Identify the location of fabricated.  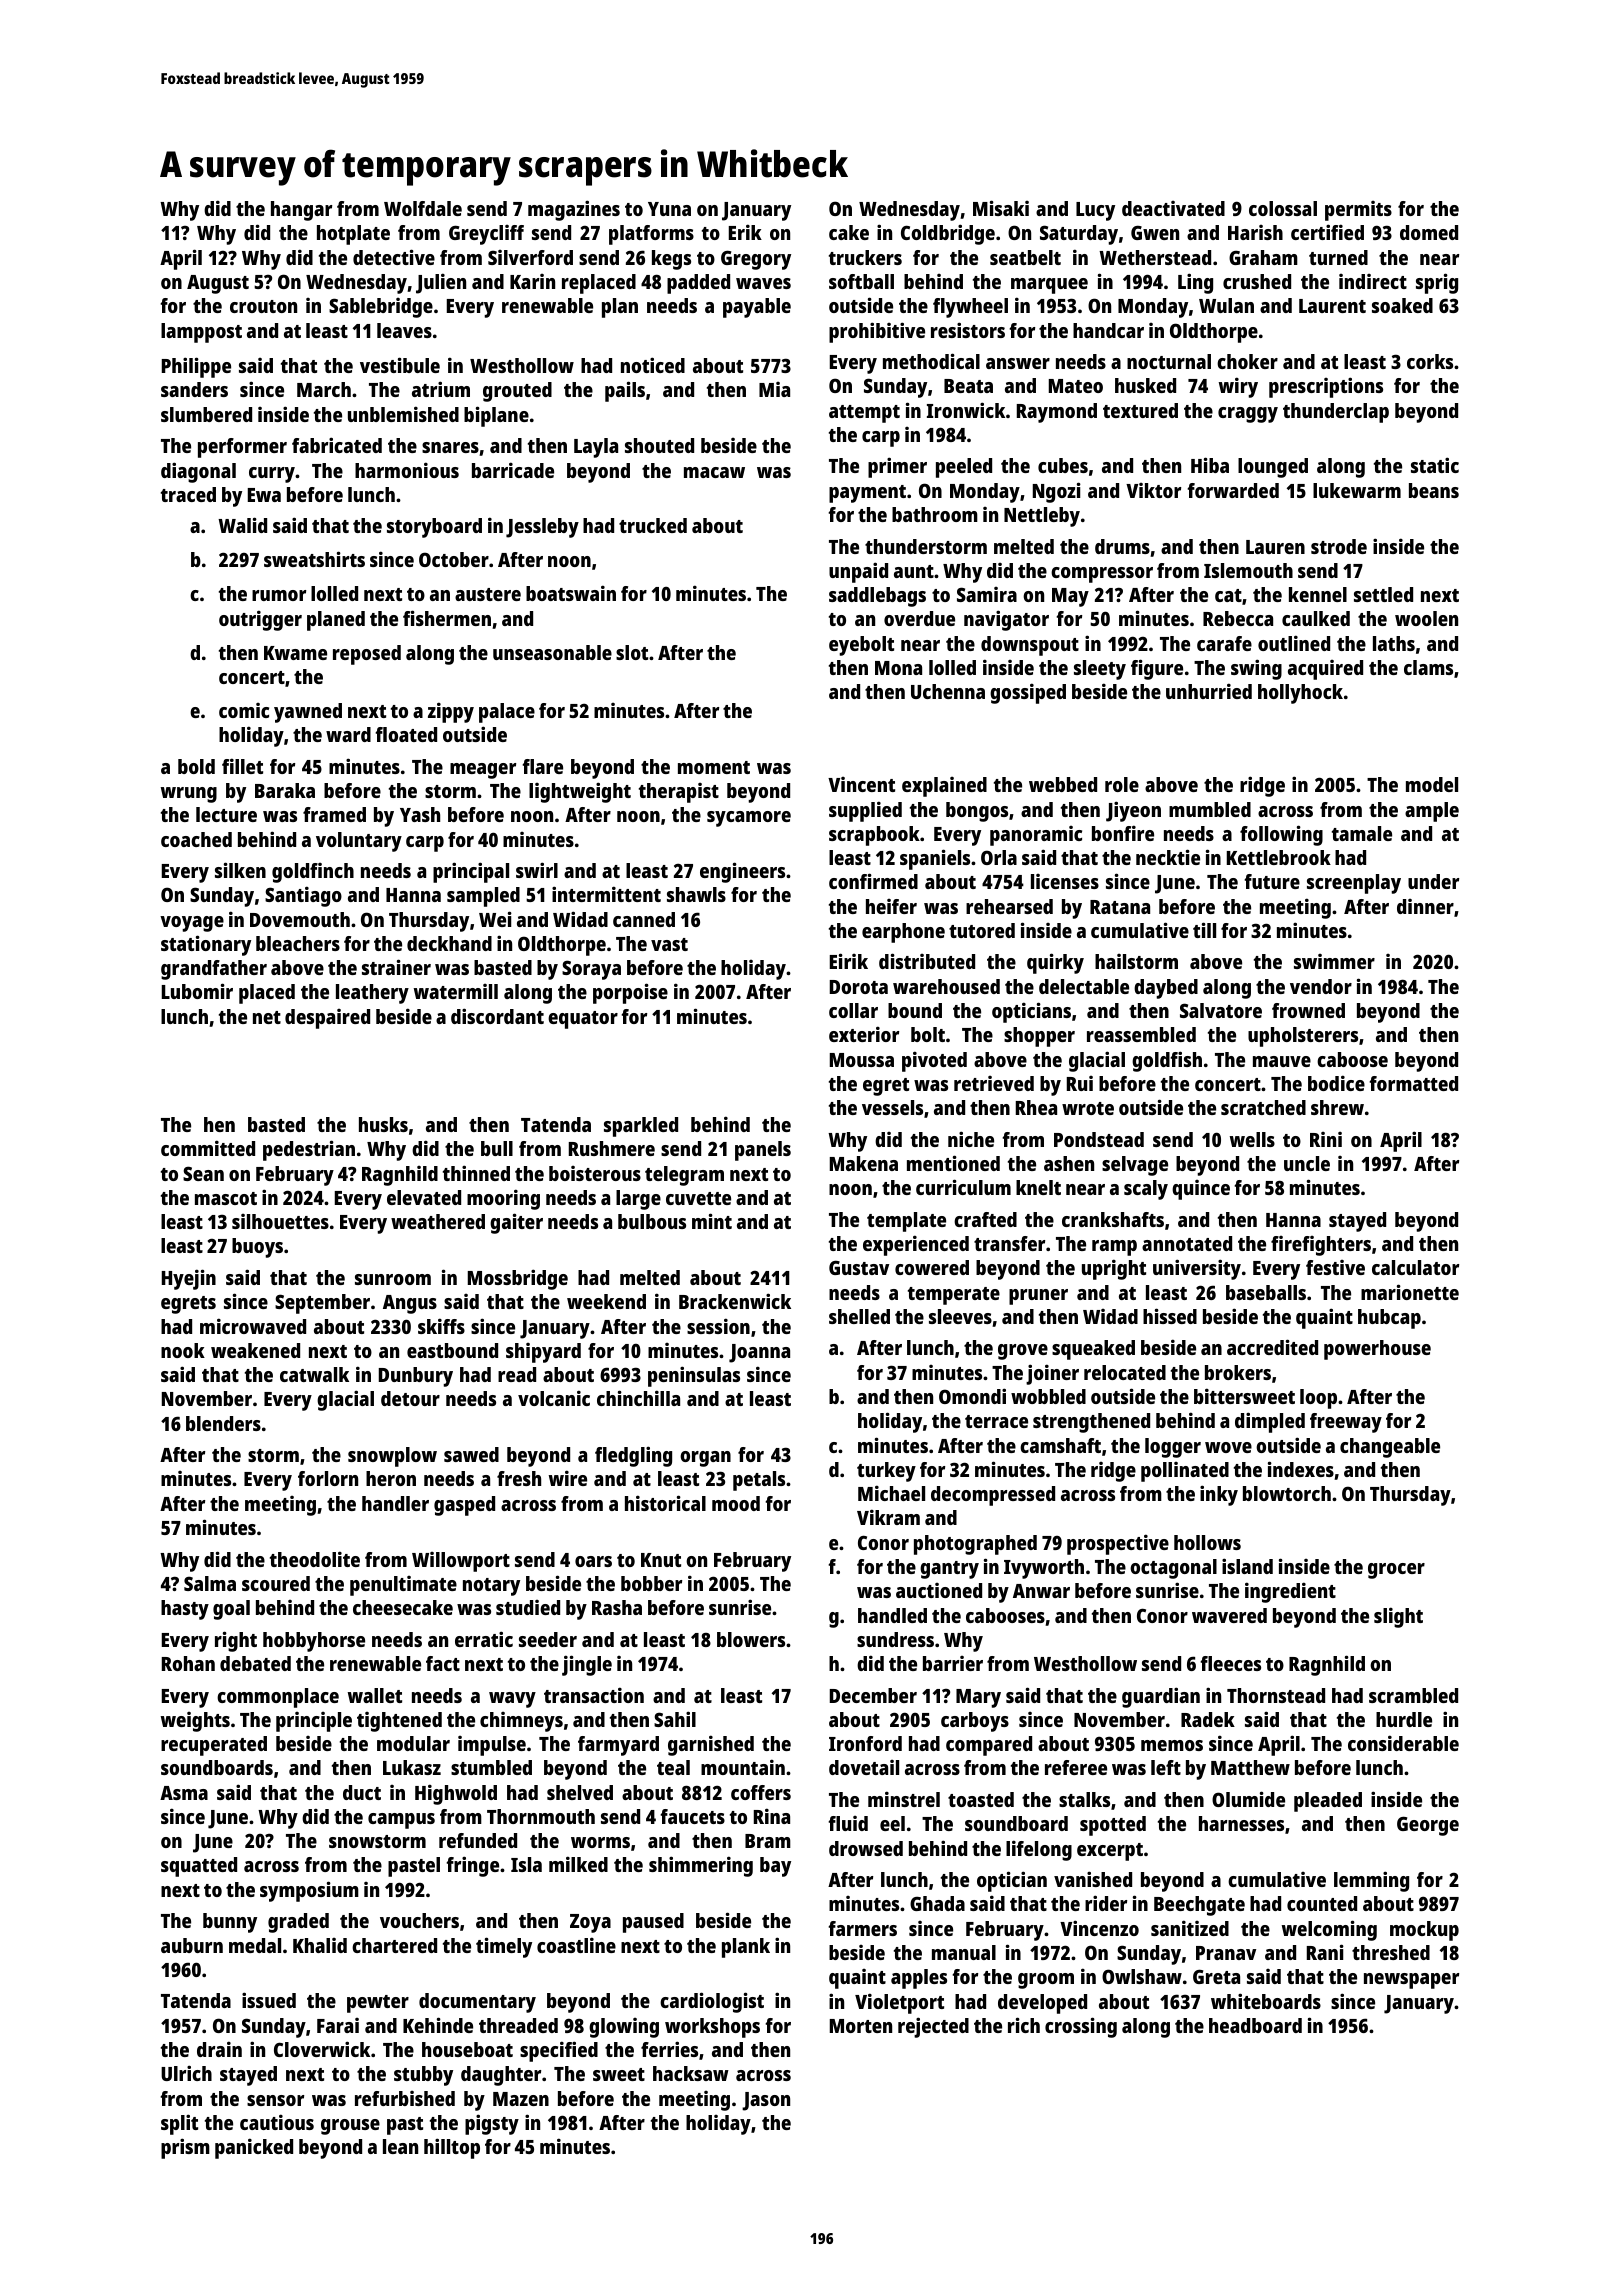
(337, 445).
